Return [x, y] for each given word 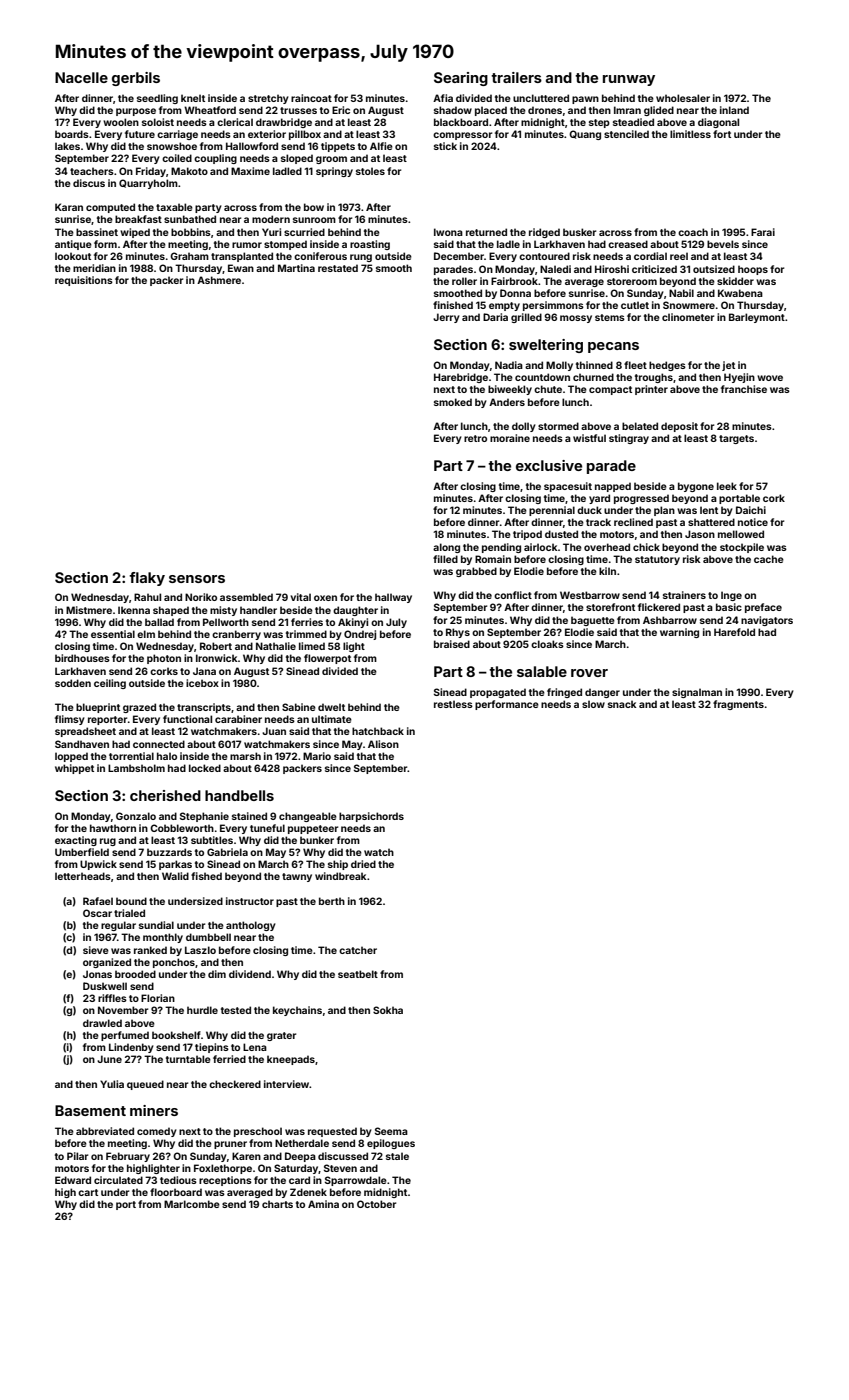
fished [206, 876]
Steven [340, 1168]
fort [722, 134]
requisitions [84, 281]
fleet [635, 365]
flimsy [70, 720]
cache [769, 559]
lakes [67, 146]
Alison [383, 744]
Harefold [734, 632]
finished [453, 305]
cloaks [547, 644]
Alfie [381, 146]
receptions [225, 1181]
